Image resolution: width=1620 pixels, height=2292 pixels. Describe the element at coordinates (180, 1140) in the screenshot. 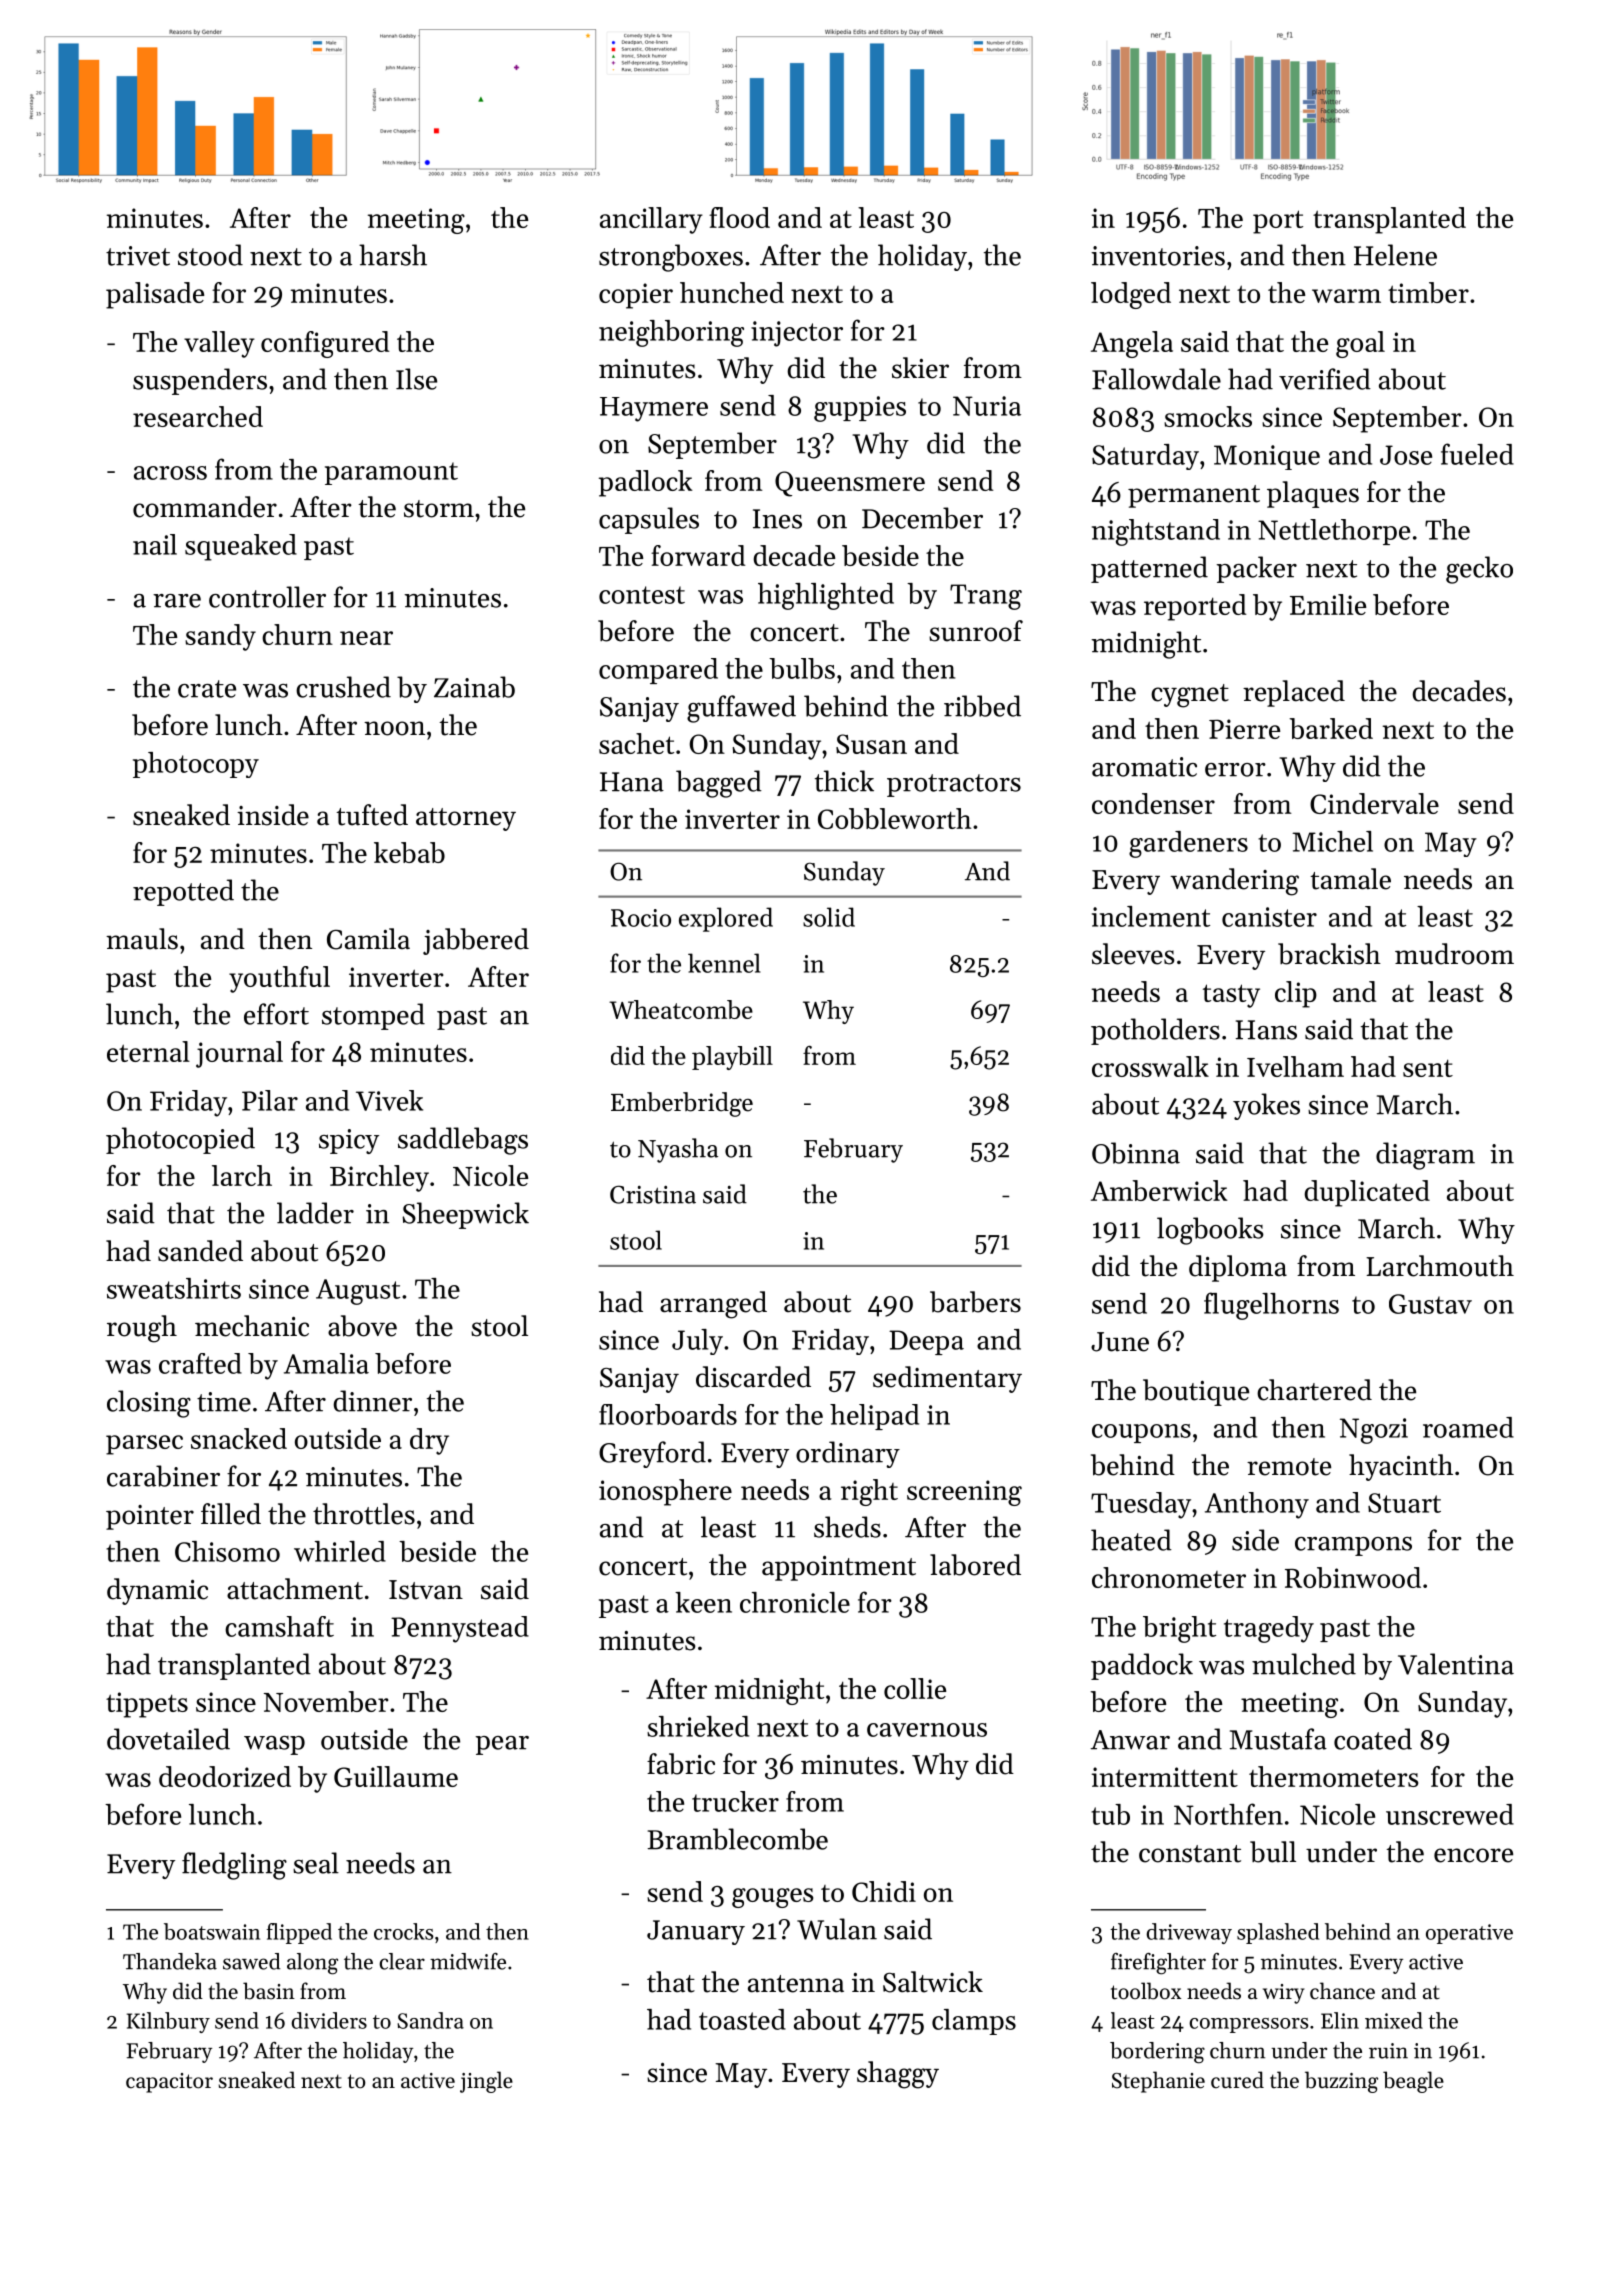

I see `photocopied` at that location.
